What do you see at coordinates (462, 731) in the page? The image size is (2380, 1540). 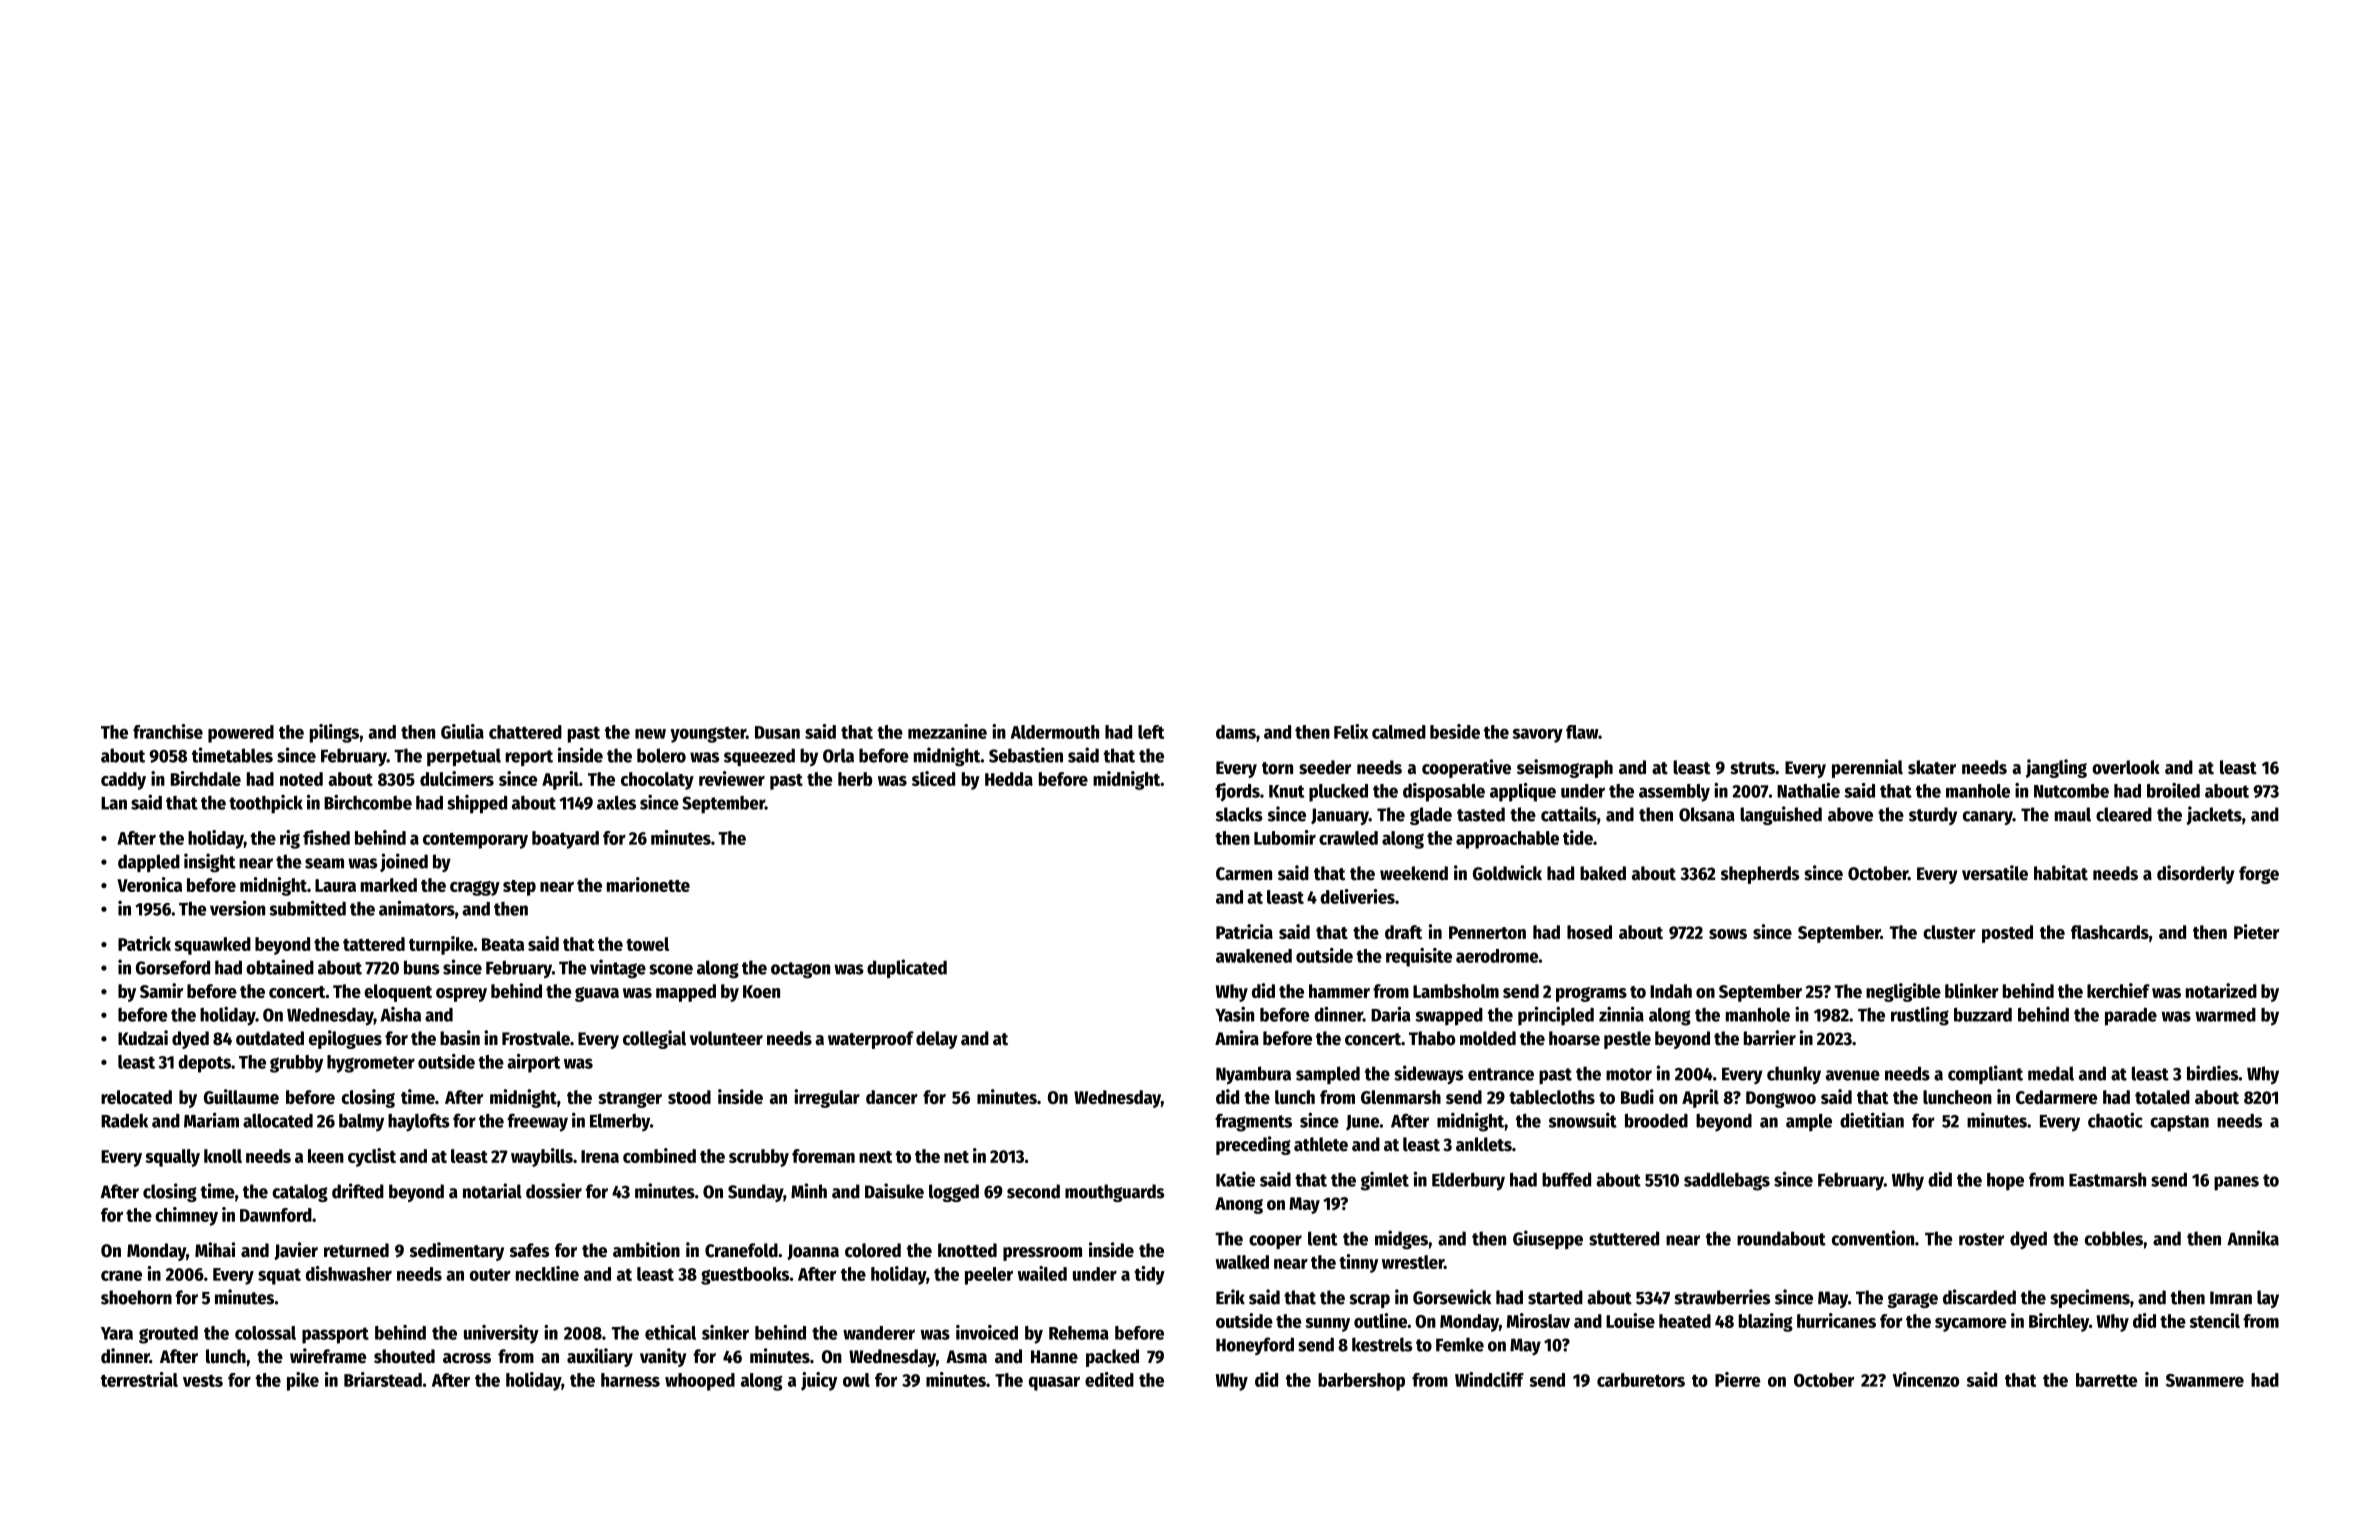 I see `Giulia` at bounding box center [462, 731].
